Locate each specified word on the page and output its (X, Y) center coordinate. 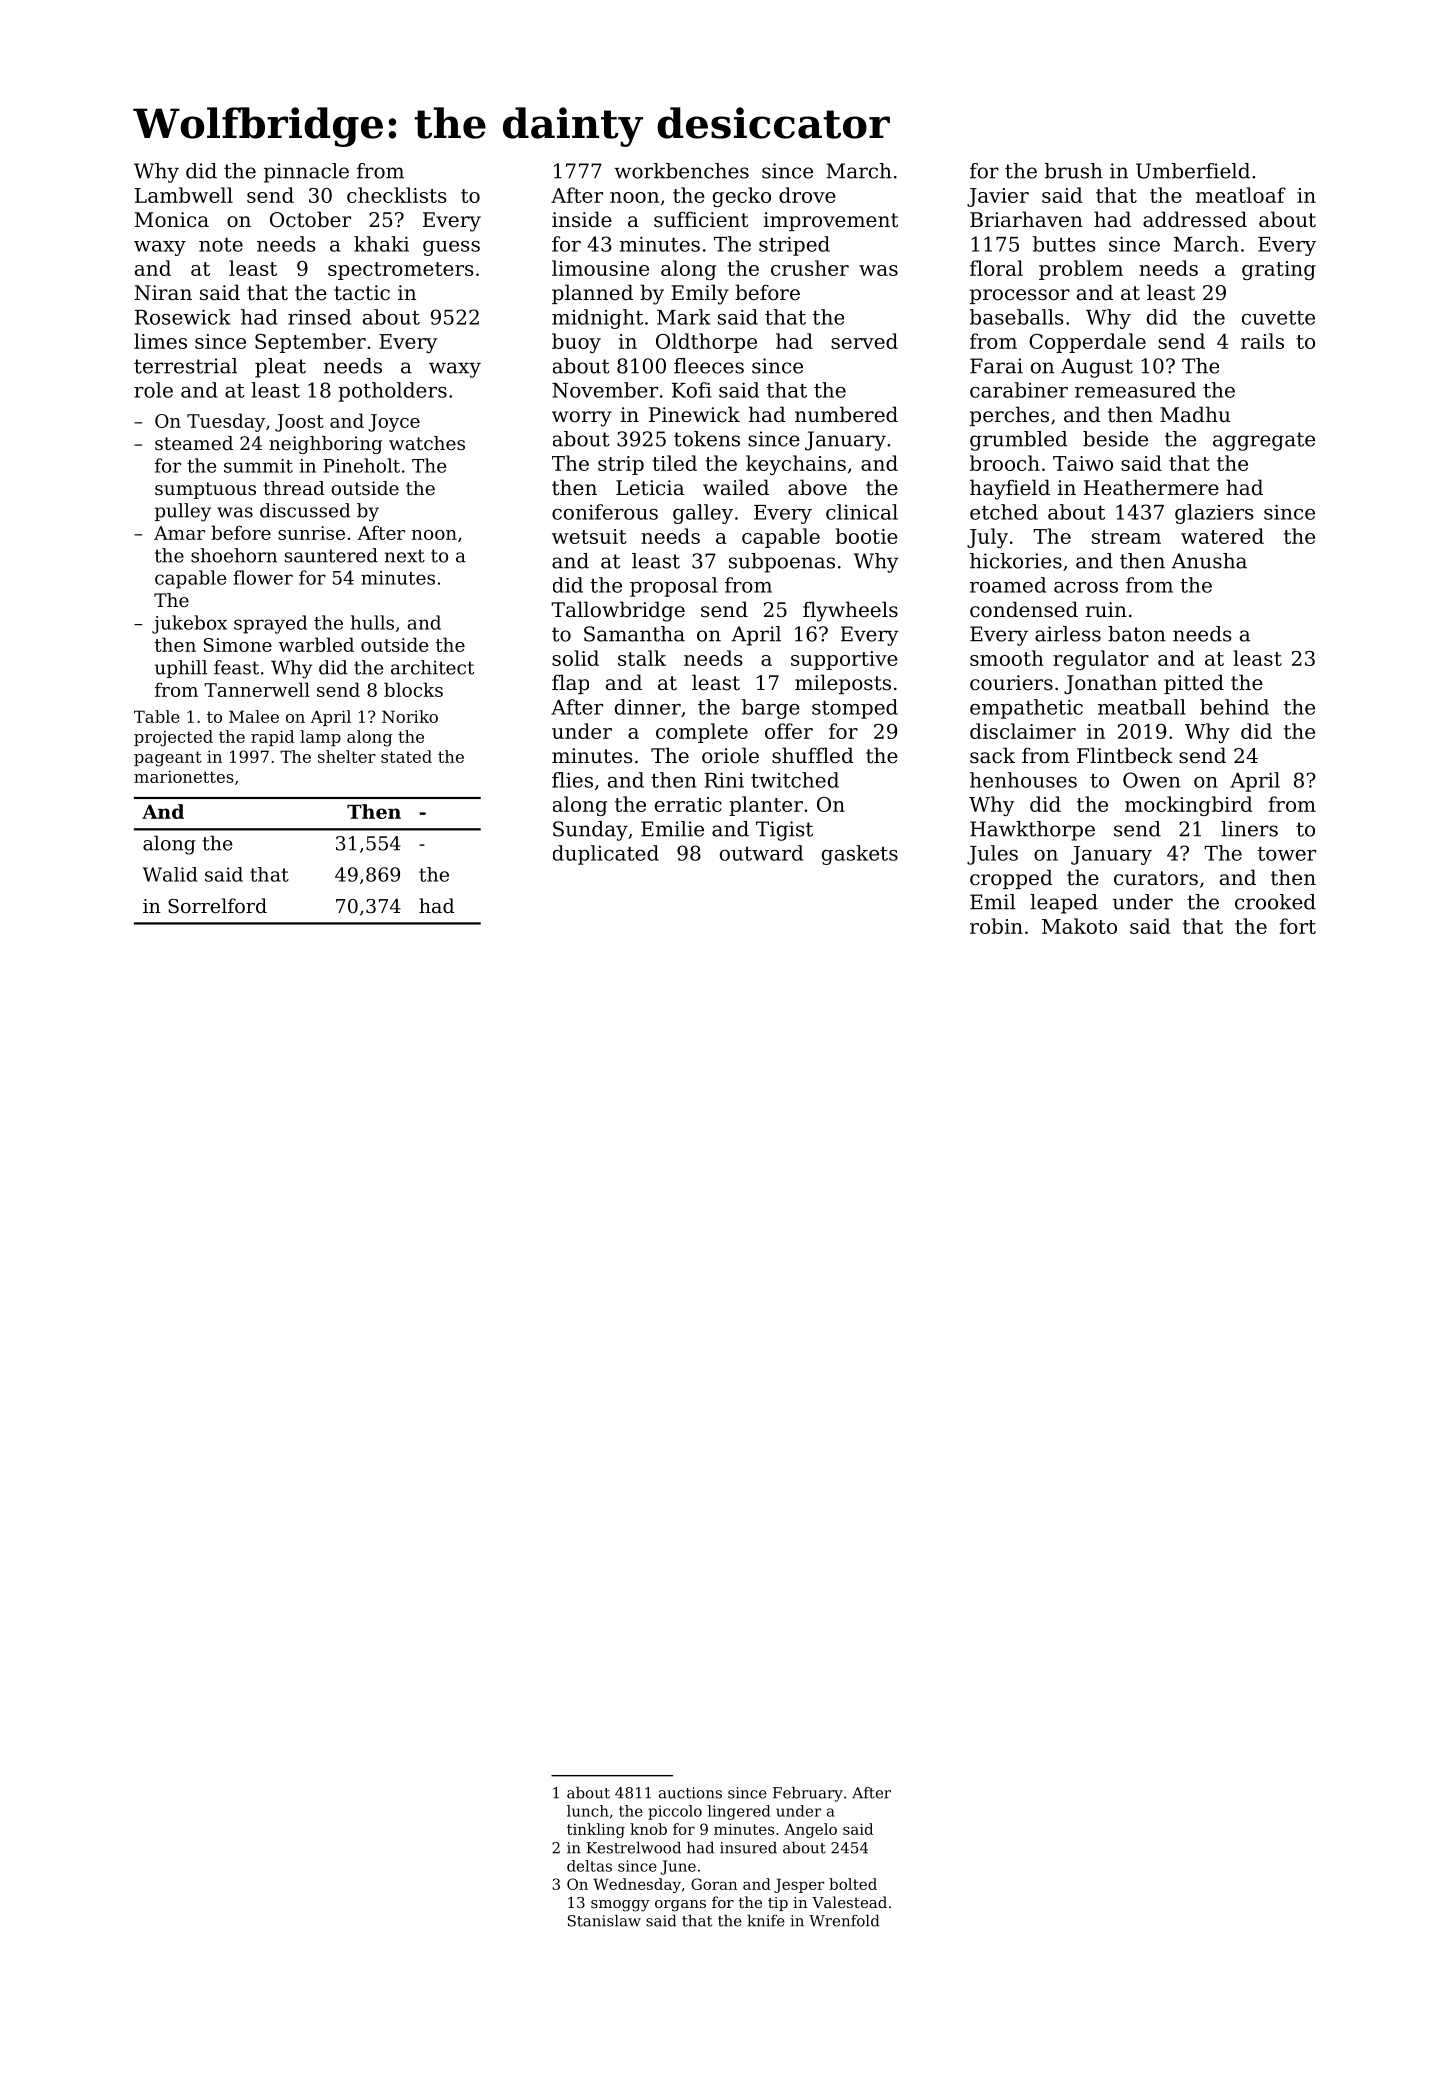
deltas (589, 1866)
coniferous (605, 512)
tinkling (596, 1830)
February (808, 1794)
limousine (600, 268)
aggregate (1264, 441)
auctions (690, 1793)
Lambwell (184, 195)
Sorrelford (217, 905)
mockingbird (1188, 806)
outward (761, 853)
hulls (372, 622)
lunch (588, 1811)
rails (1262, 341)
